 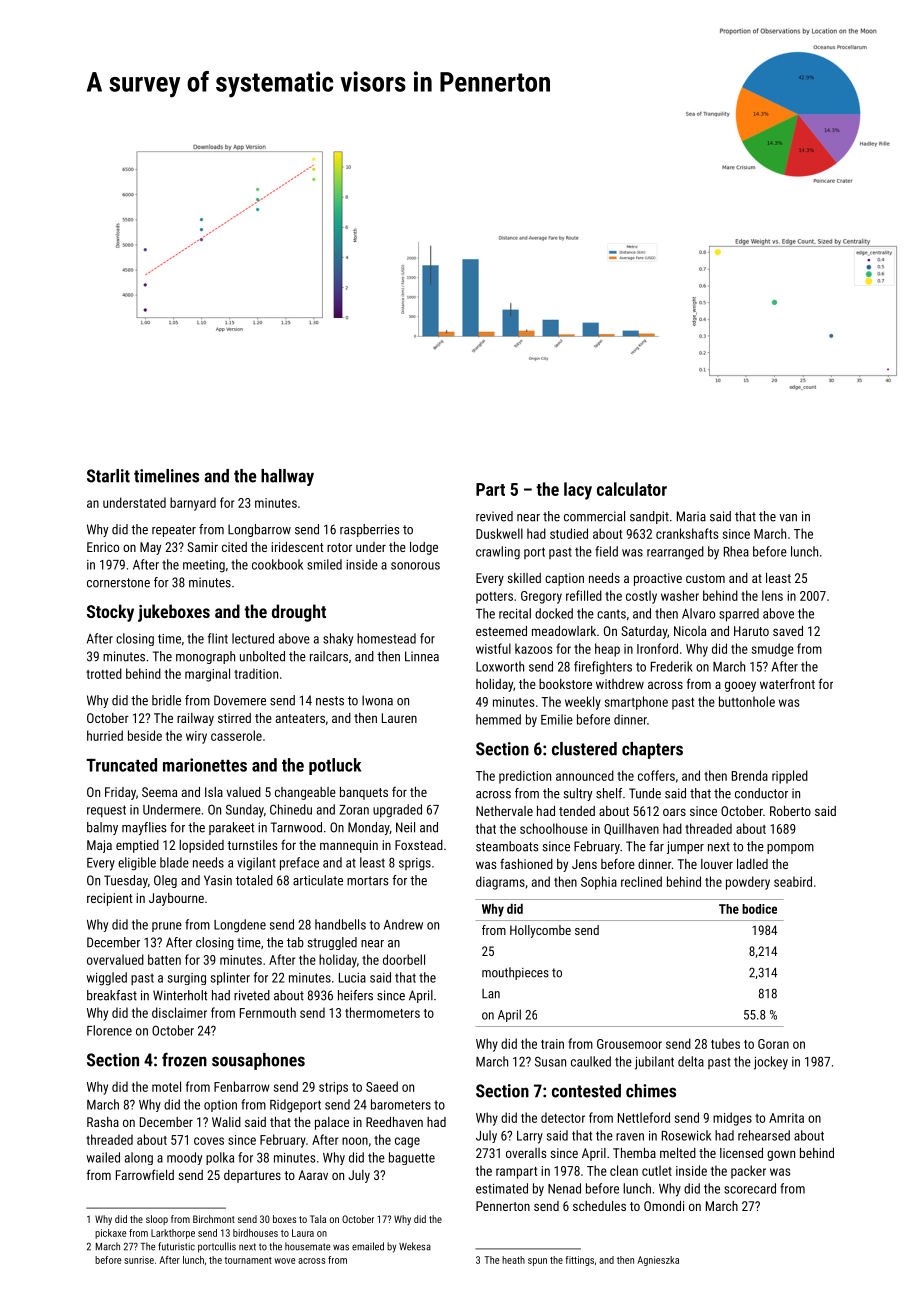 I want to click on sunrise, so click(x=139, y=1260).
